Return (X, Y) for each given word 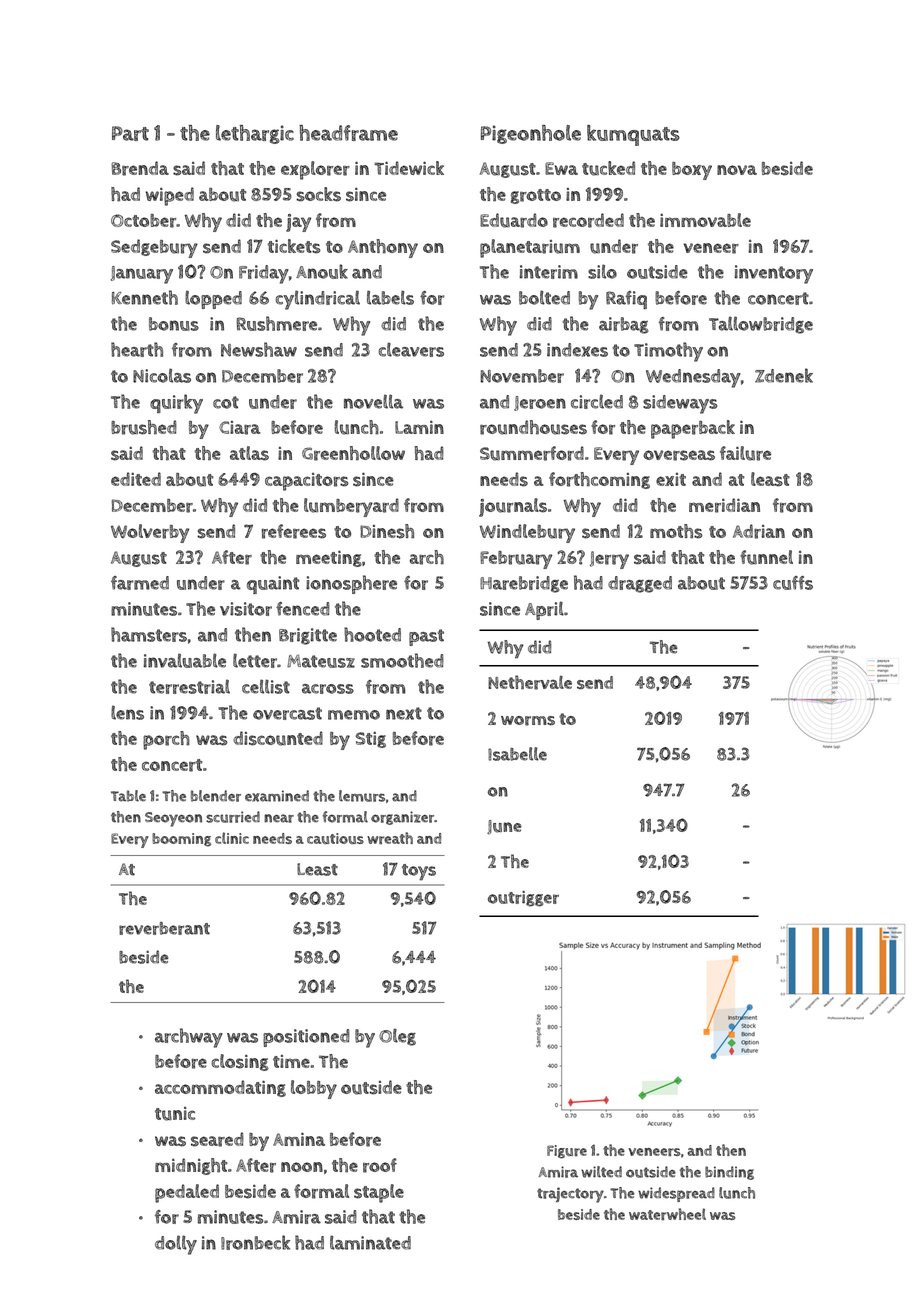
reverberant (164, 928)
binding (729, 1173)
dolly (176, 1245)
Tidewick (409, 168)
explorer (315, 170)
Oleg (397, 1037)
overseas (679, 455)
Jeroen (540, 403)
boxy (692, 171)
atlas (249, 453)
